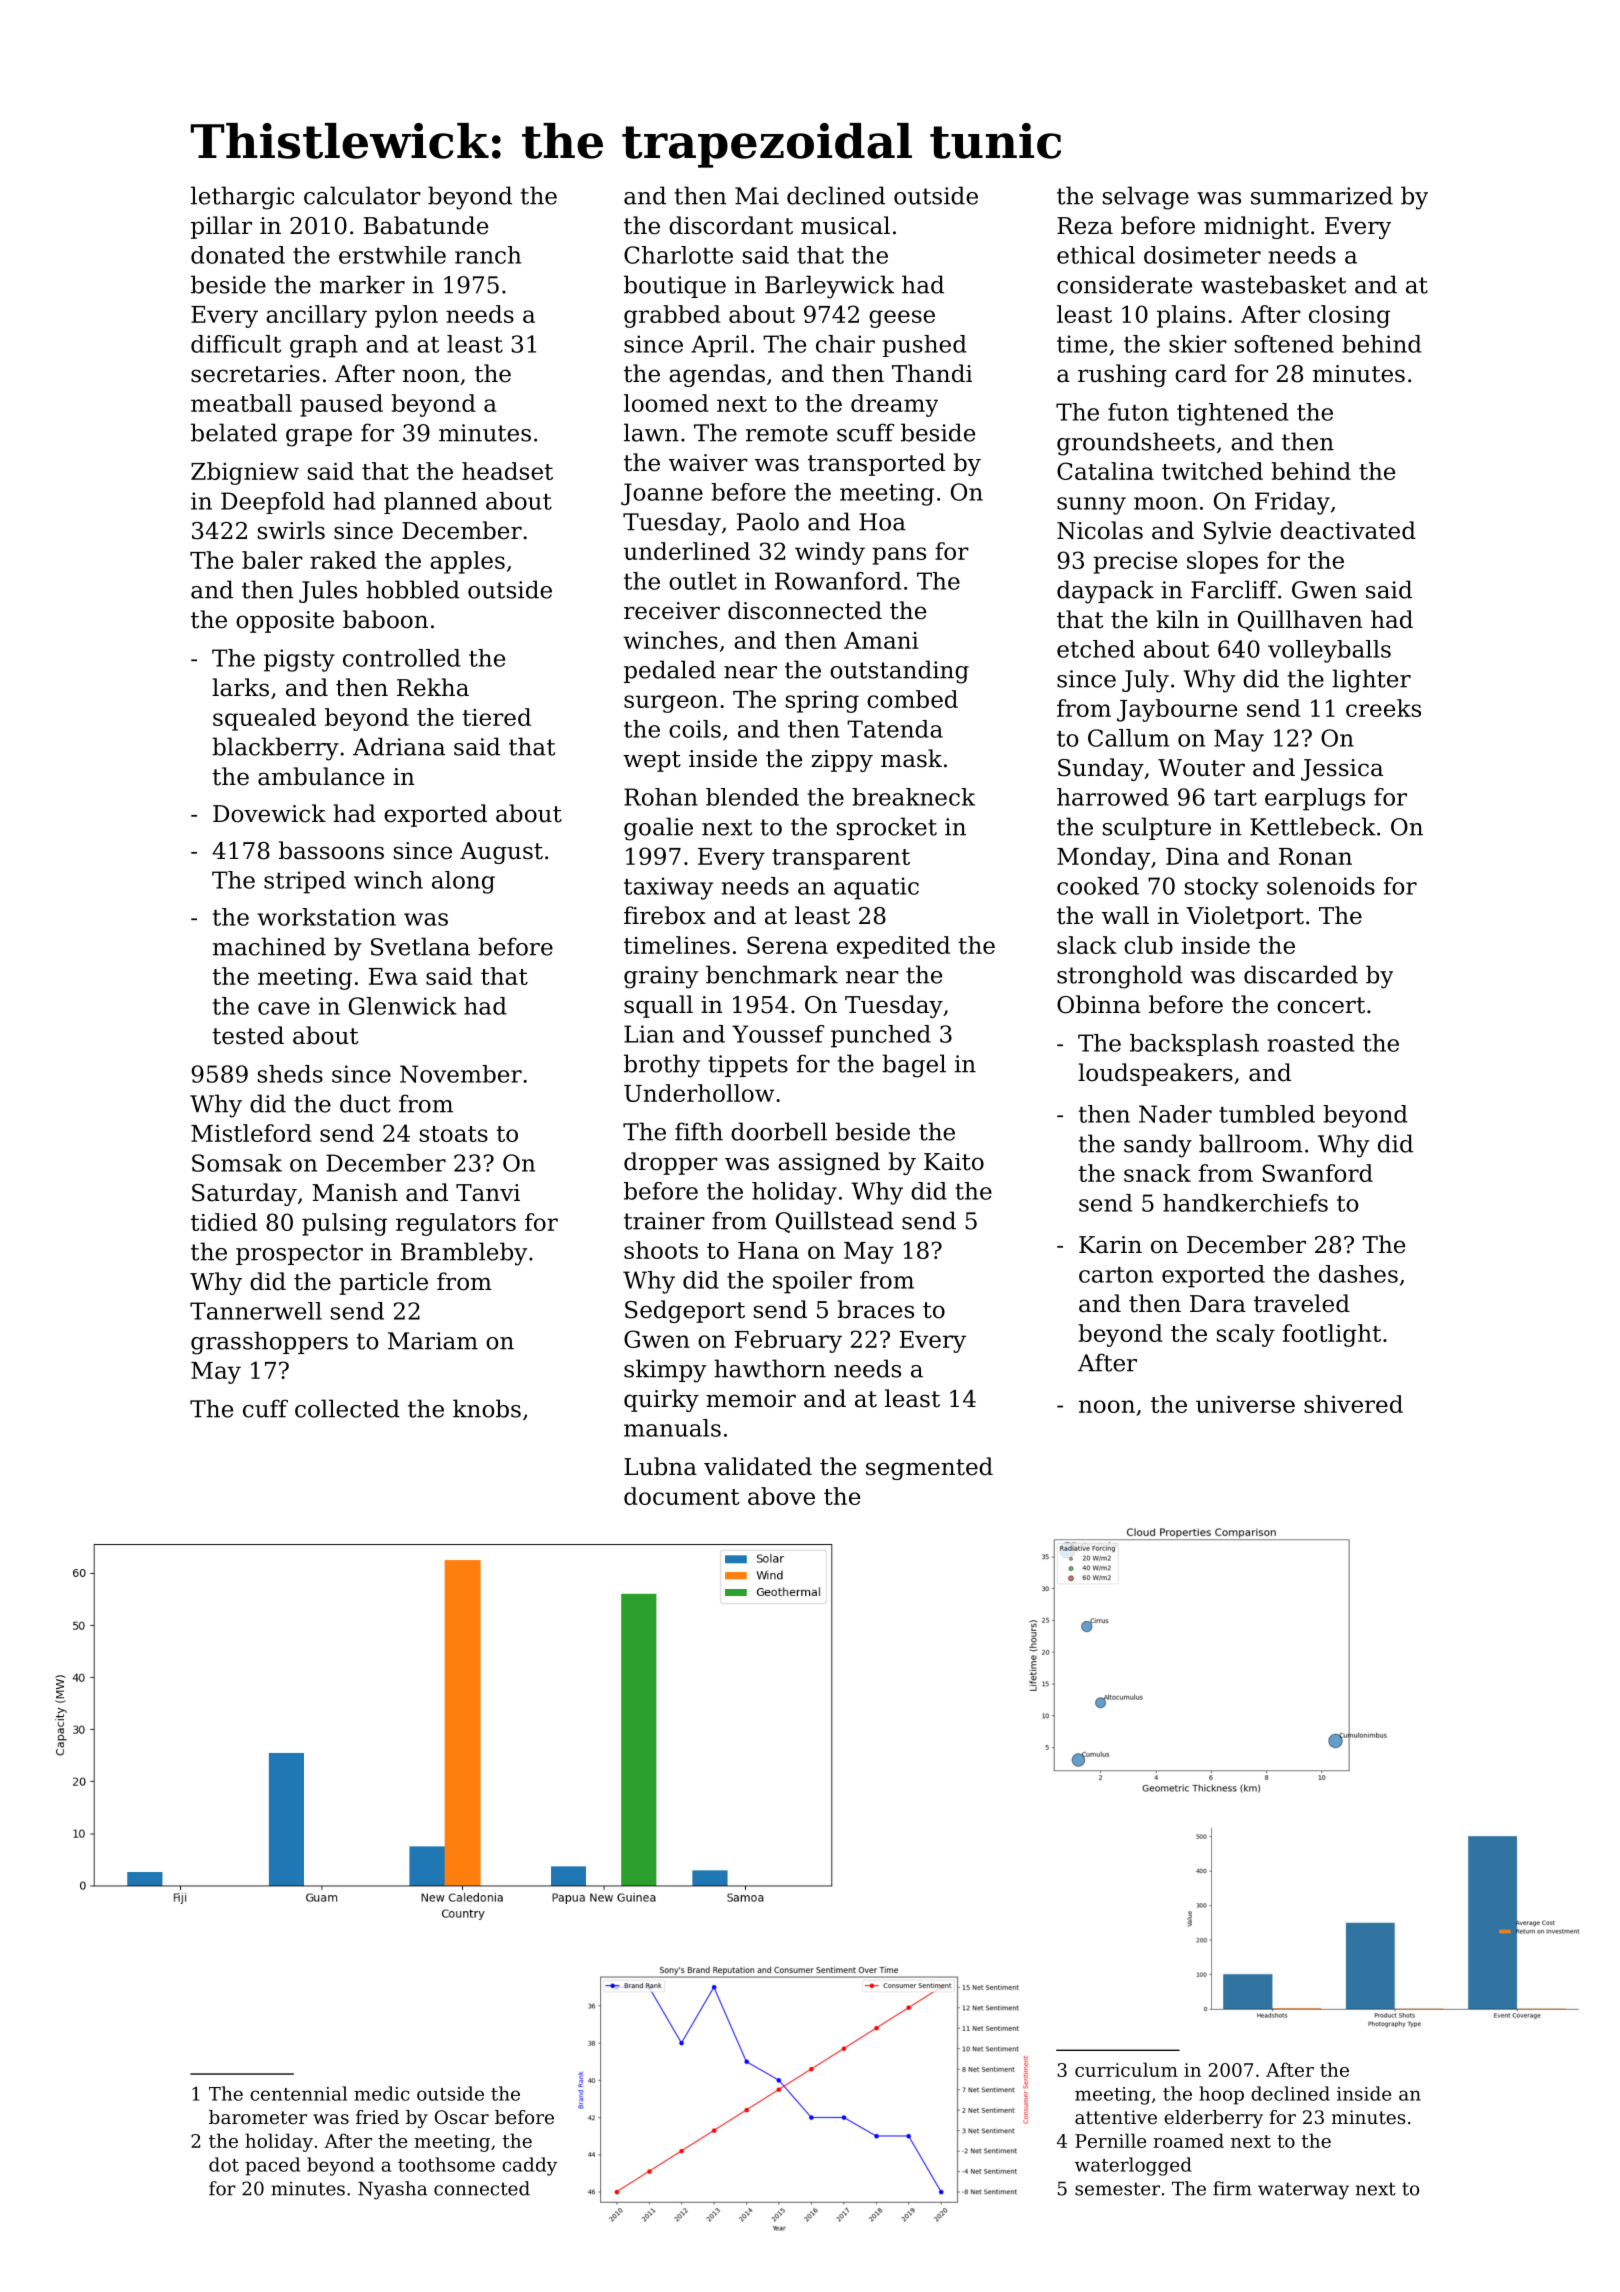 Image resolution: width=1620 pixels, height=2292 pixels. I want to click on headset, so click(507, 471).
